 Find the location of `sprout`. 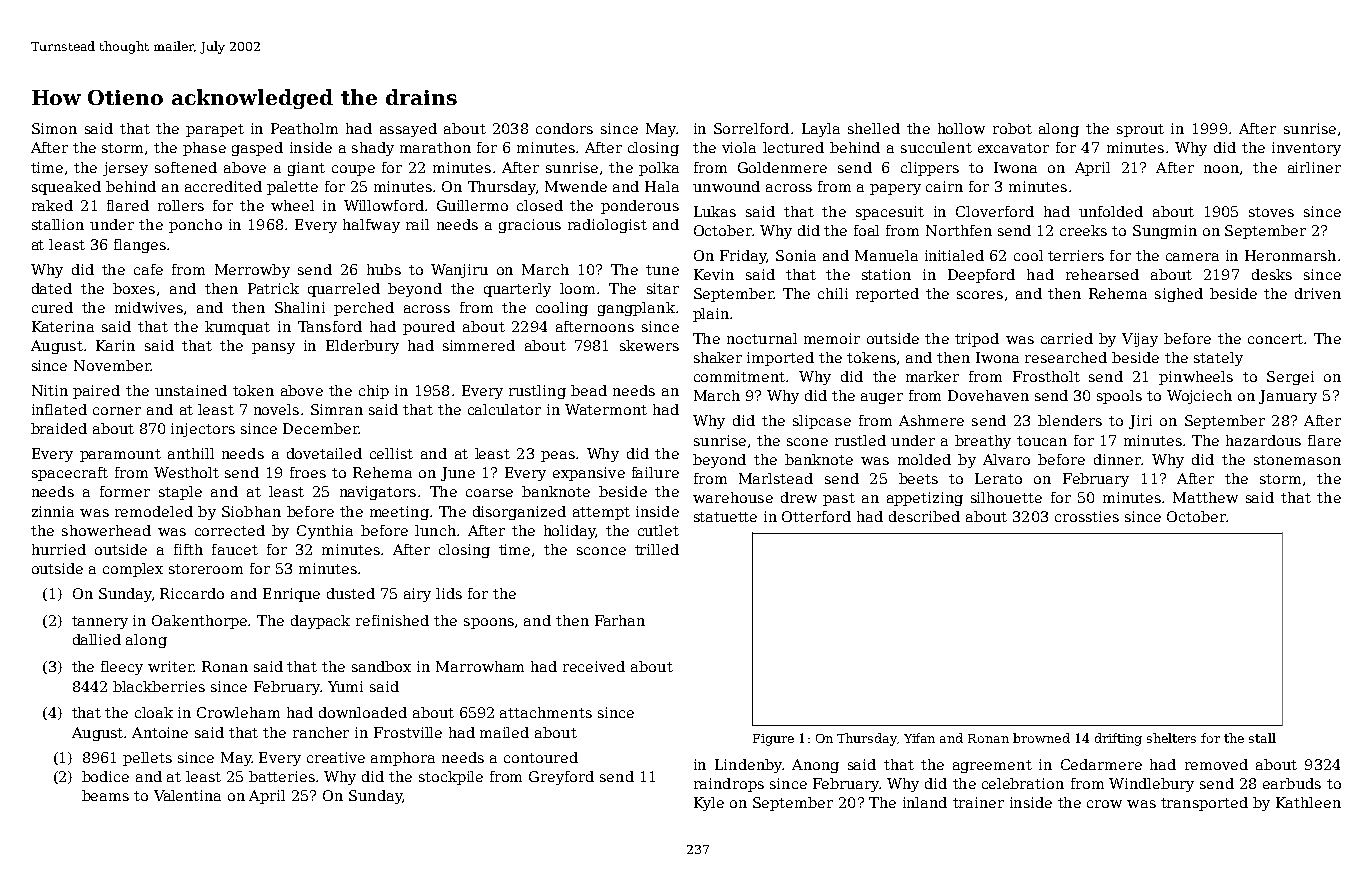

sprout is located at coordinates (1140, 130).
